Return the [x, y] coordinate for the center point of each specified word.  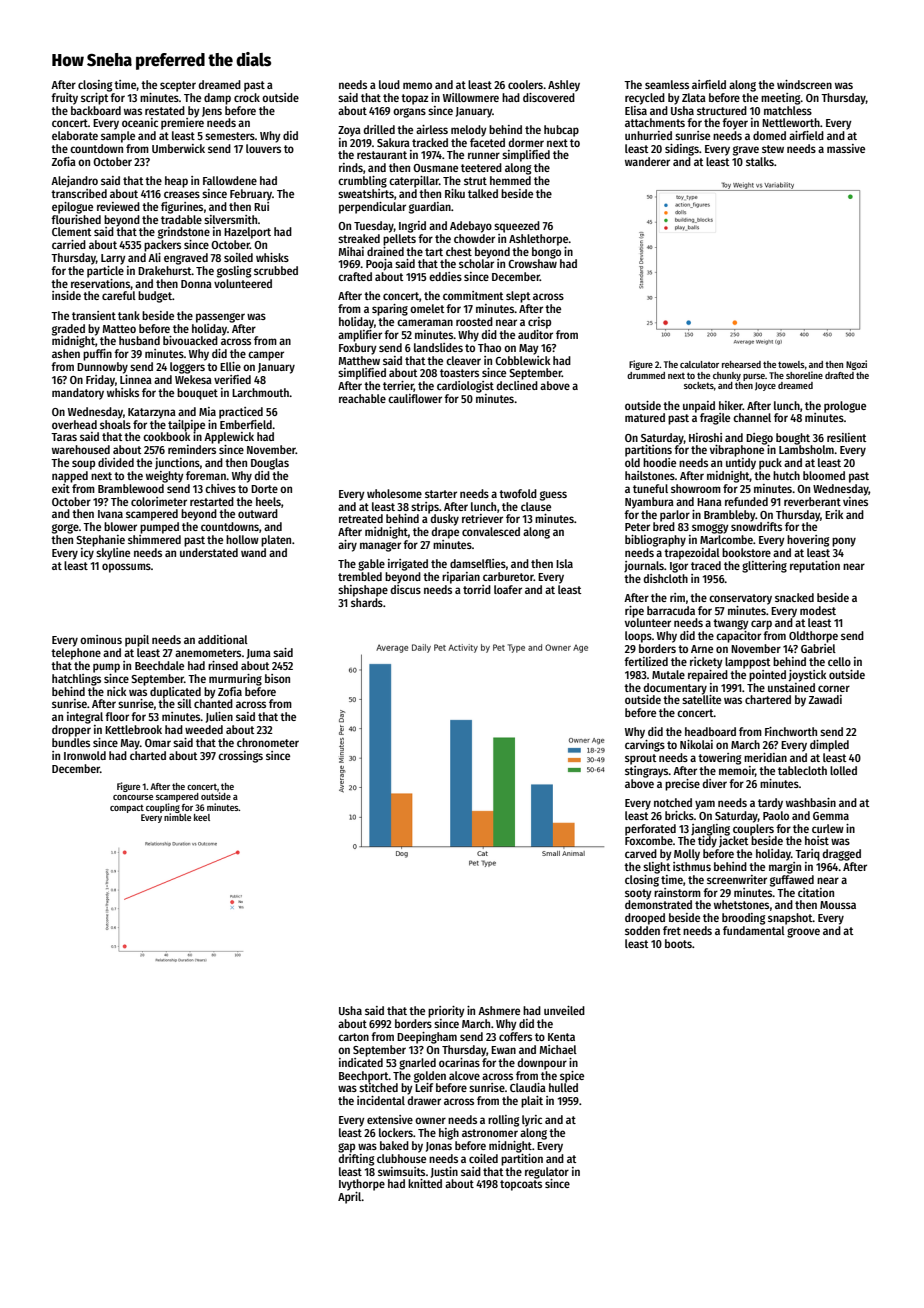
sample [118, 137]
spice [572, 1077]
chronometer [268, 742]
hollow [242, 539]
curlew [828, 828]
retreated [361, 518]
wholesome [394, 493]
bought [793, 439]
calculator [699, 364]
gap [346, 1148]
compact [127, 809]
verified [232, 379]
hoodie [659, 462]
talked [483, 193]
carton [353, 1037]
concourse [133, 797]
